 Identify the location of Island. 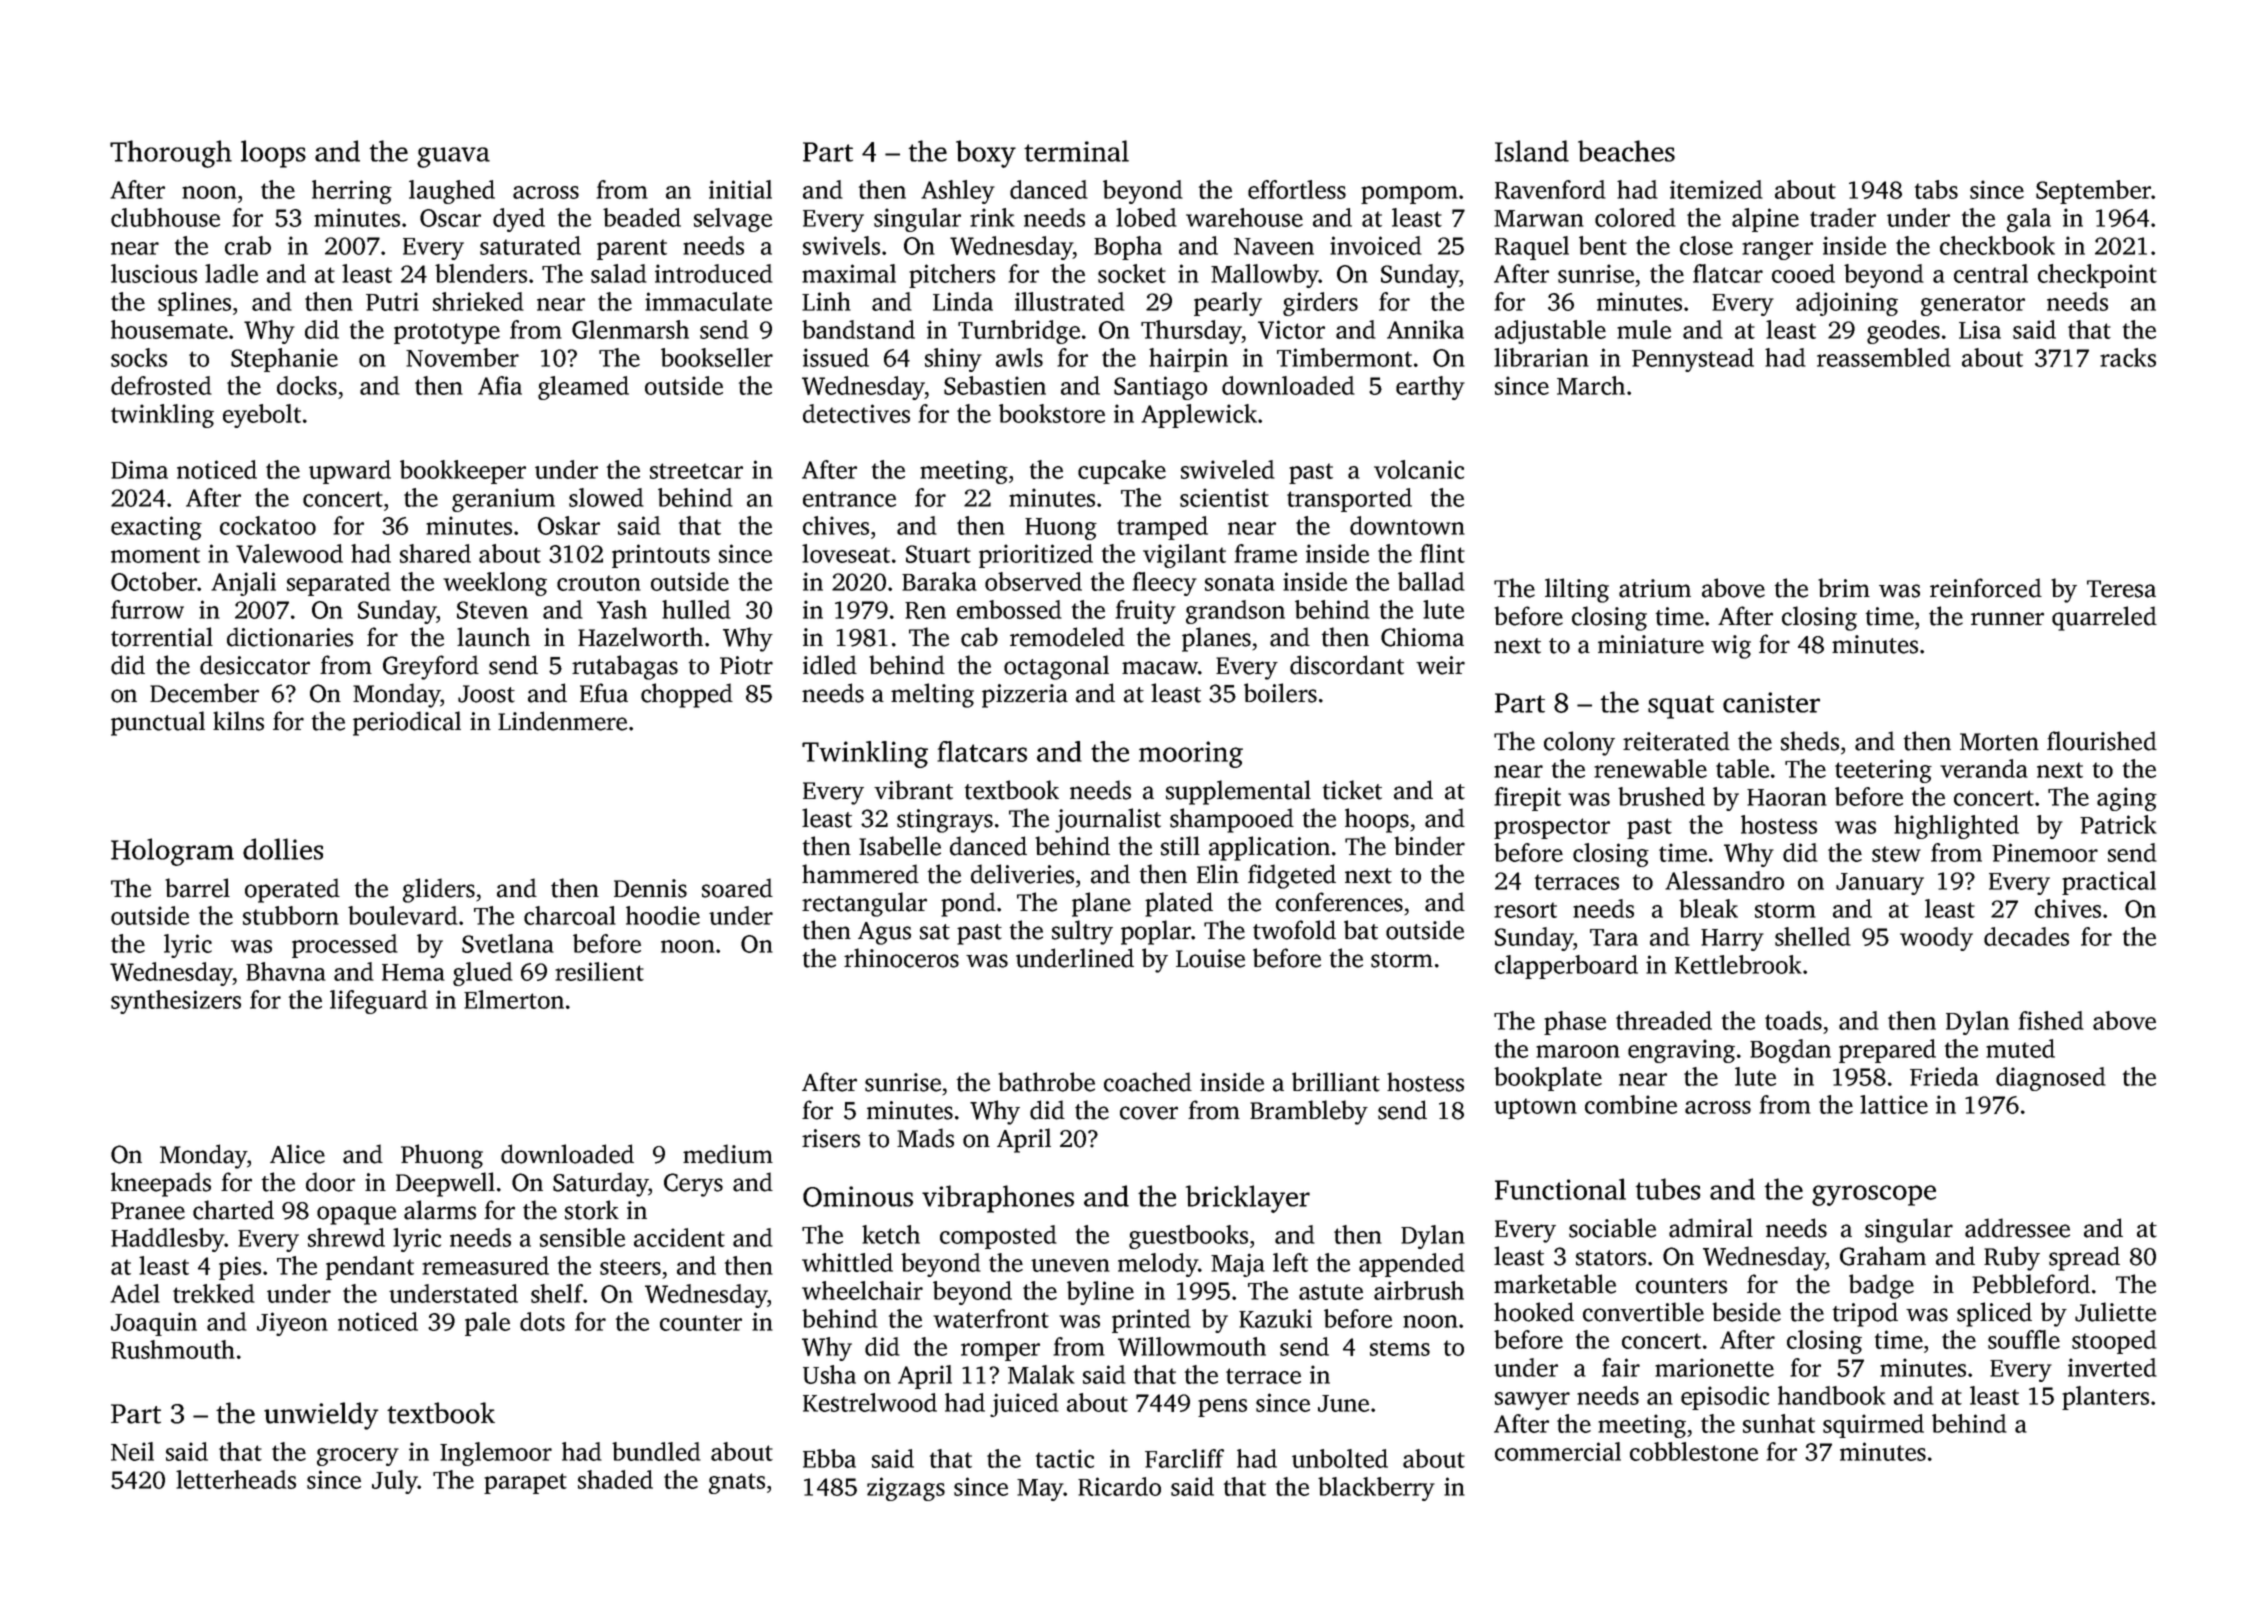
(1532, 151).
